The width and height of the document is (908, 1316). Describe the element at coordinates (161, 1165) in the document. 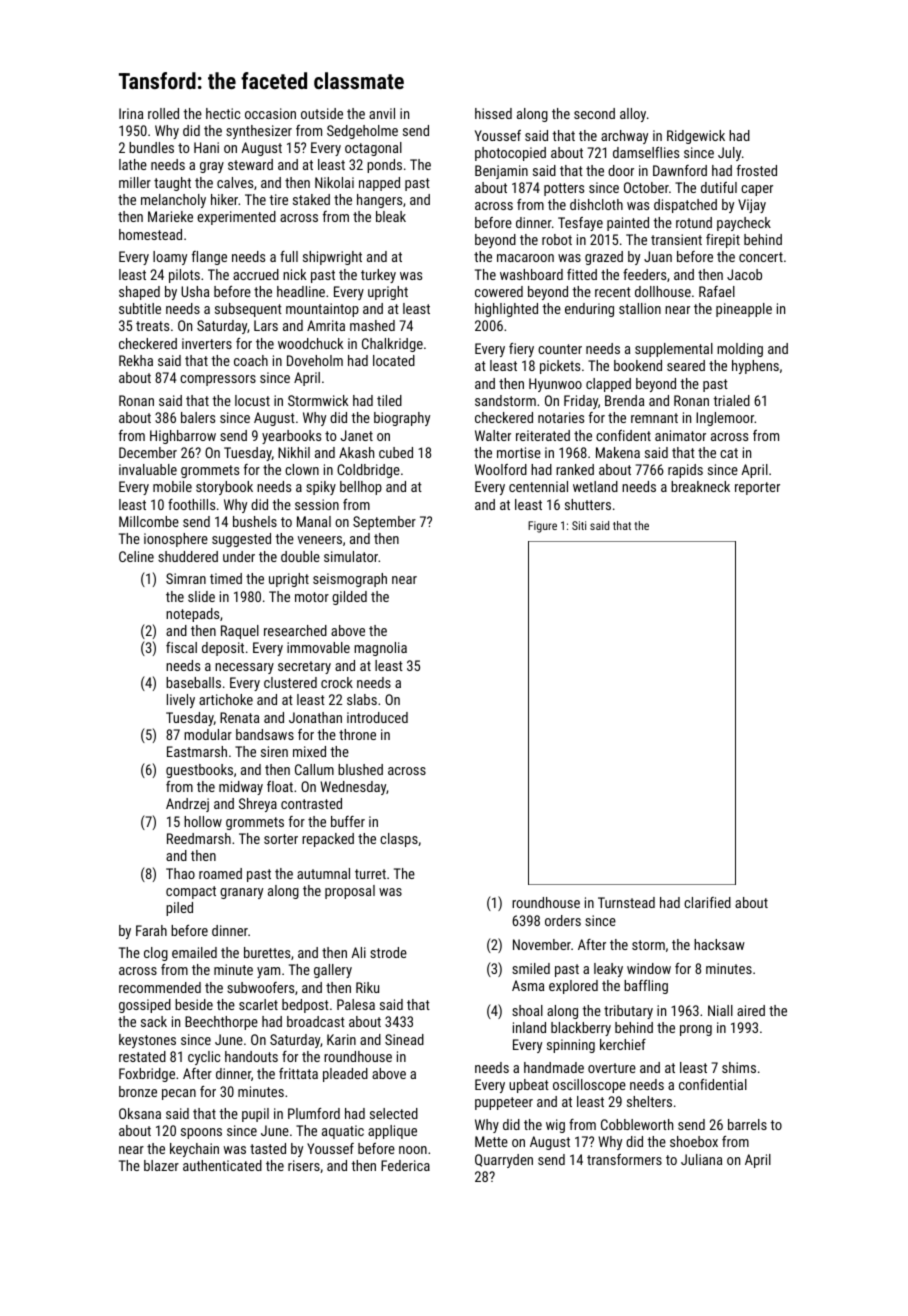

I see `blazer` at that location.
